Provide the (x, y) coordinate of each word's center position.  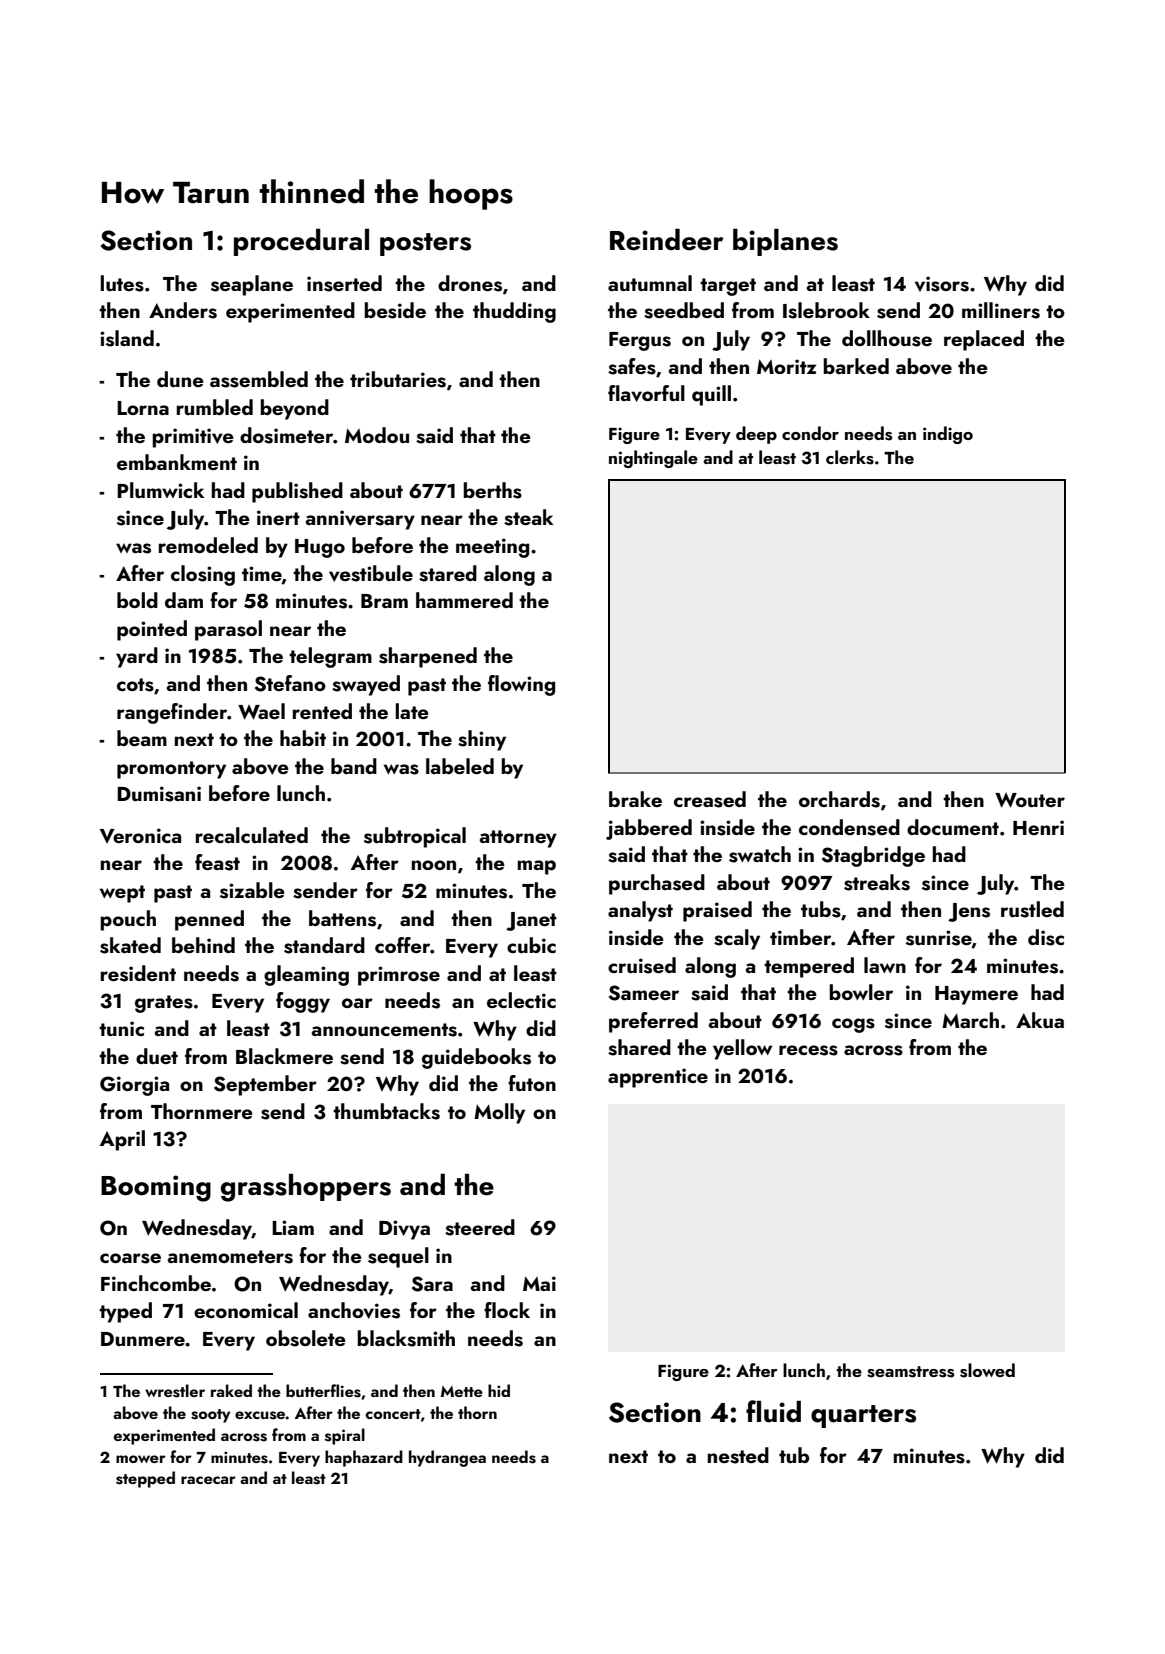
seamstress (910, 1372)
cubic (531, 945)
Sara (432, 1284)
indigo (948, 435)
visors (942, 284)
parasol (228, 630)
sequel (398, 1257)
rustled (1032, 909)
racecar (208, 1480)
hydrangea (447, 1458)
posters (425, 244)
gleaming (306, 975)
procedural (301, 242)
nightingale (653, 459)
